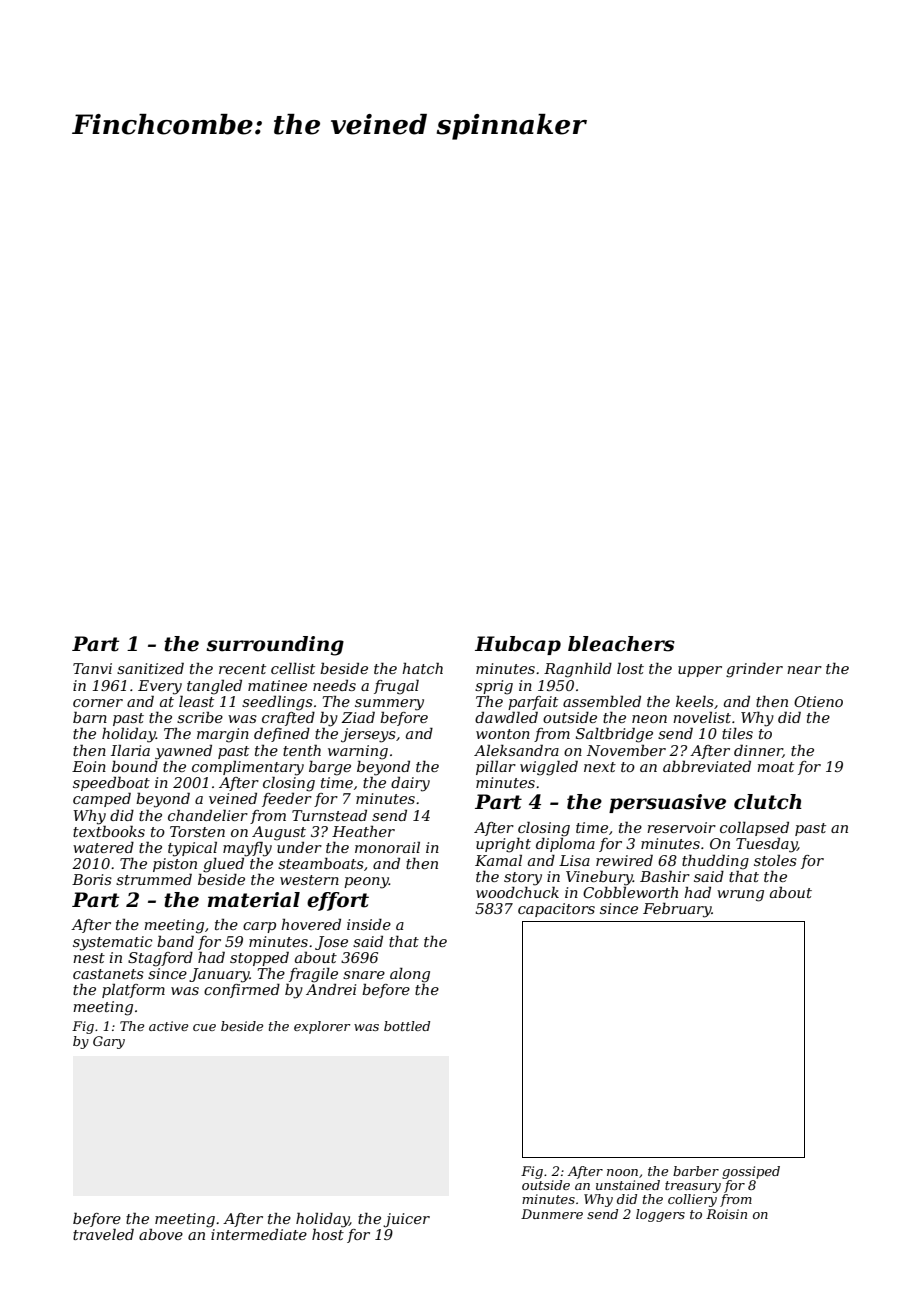  I want to click on least, so click(196, 701).
